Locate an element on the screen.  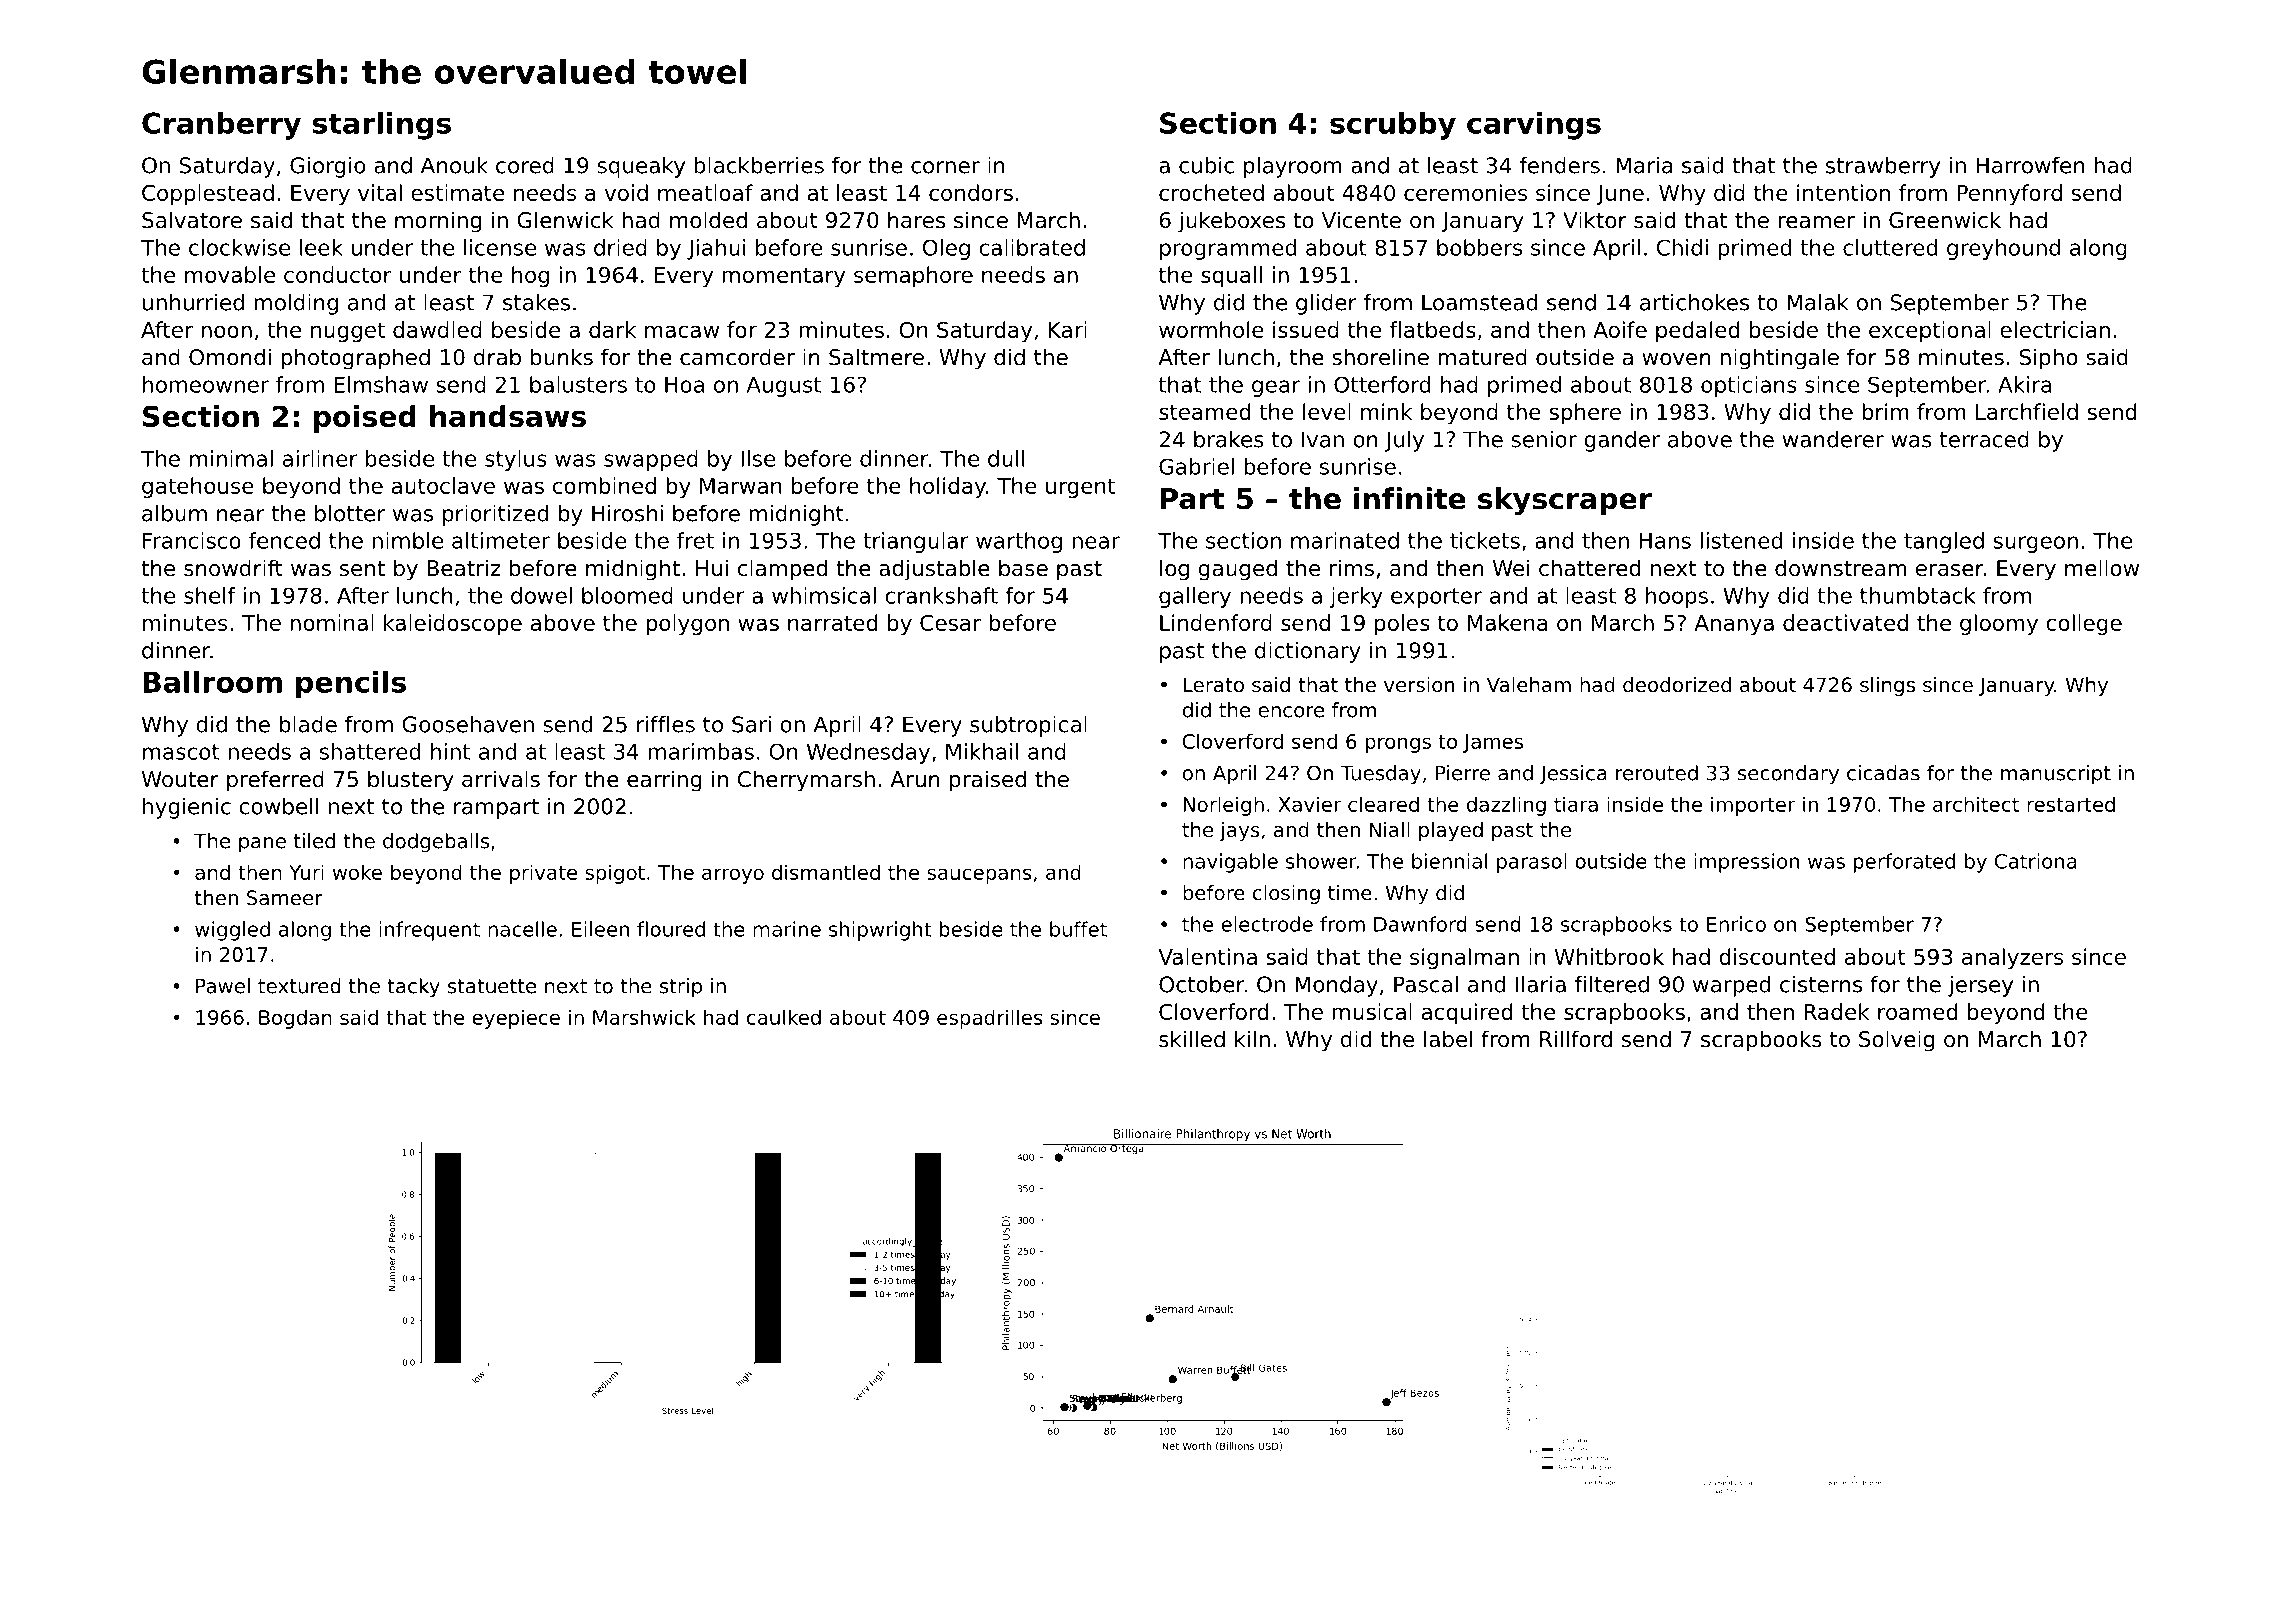
surgeon is located at coordinates (2035, 544).
